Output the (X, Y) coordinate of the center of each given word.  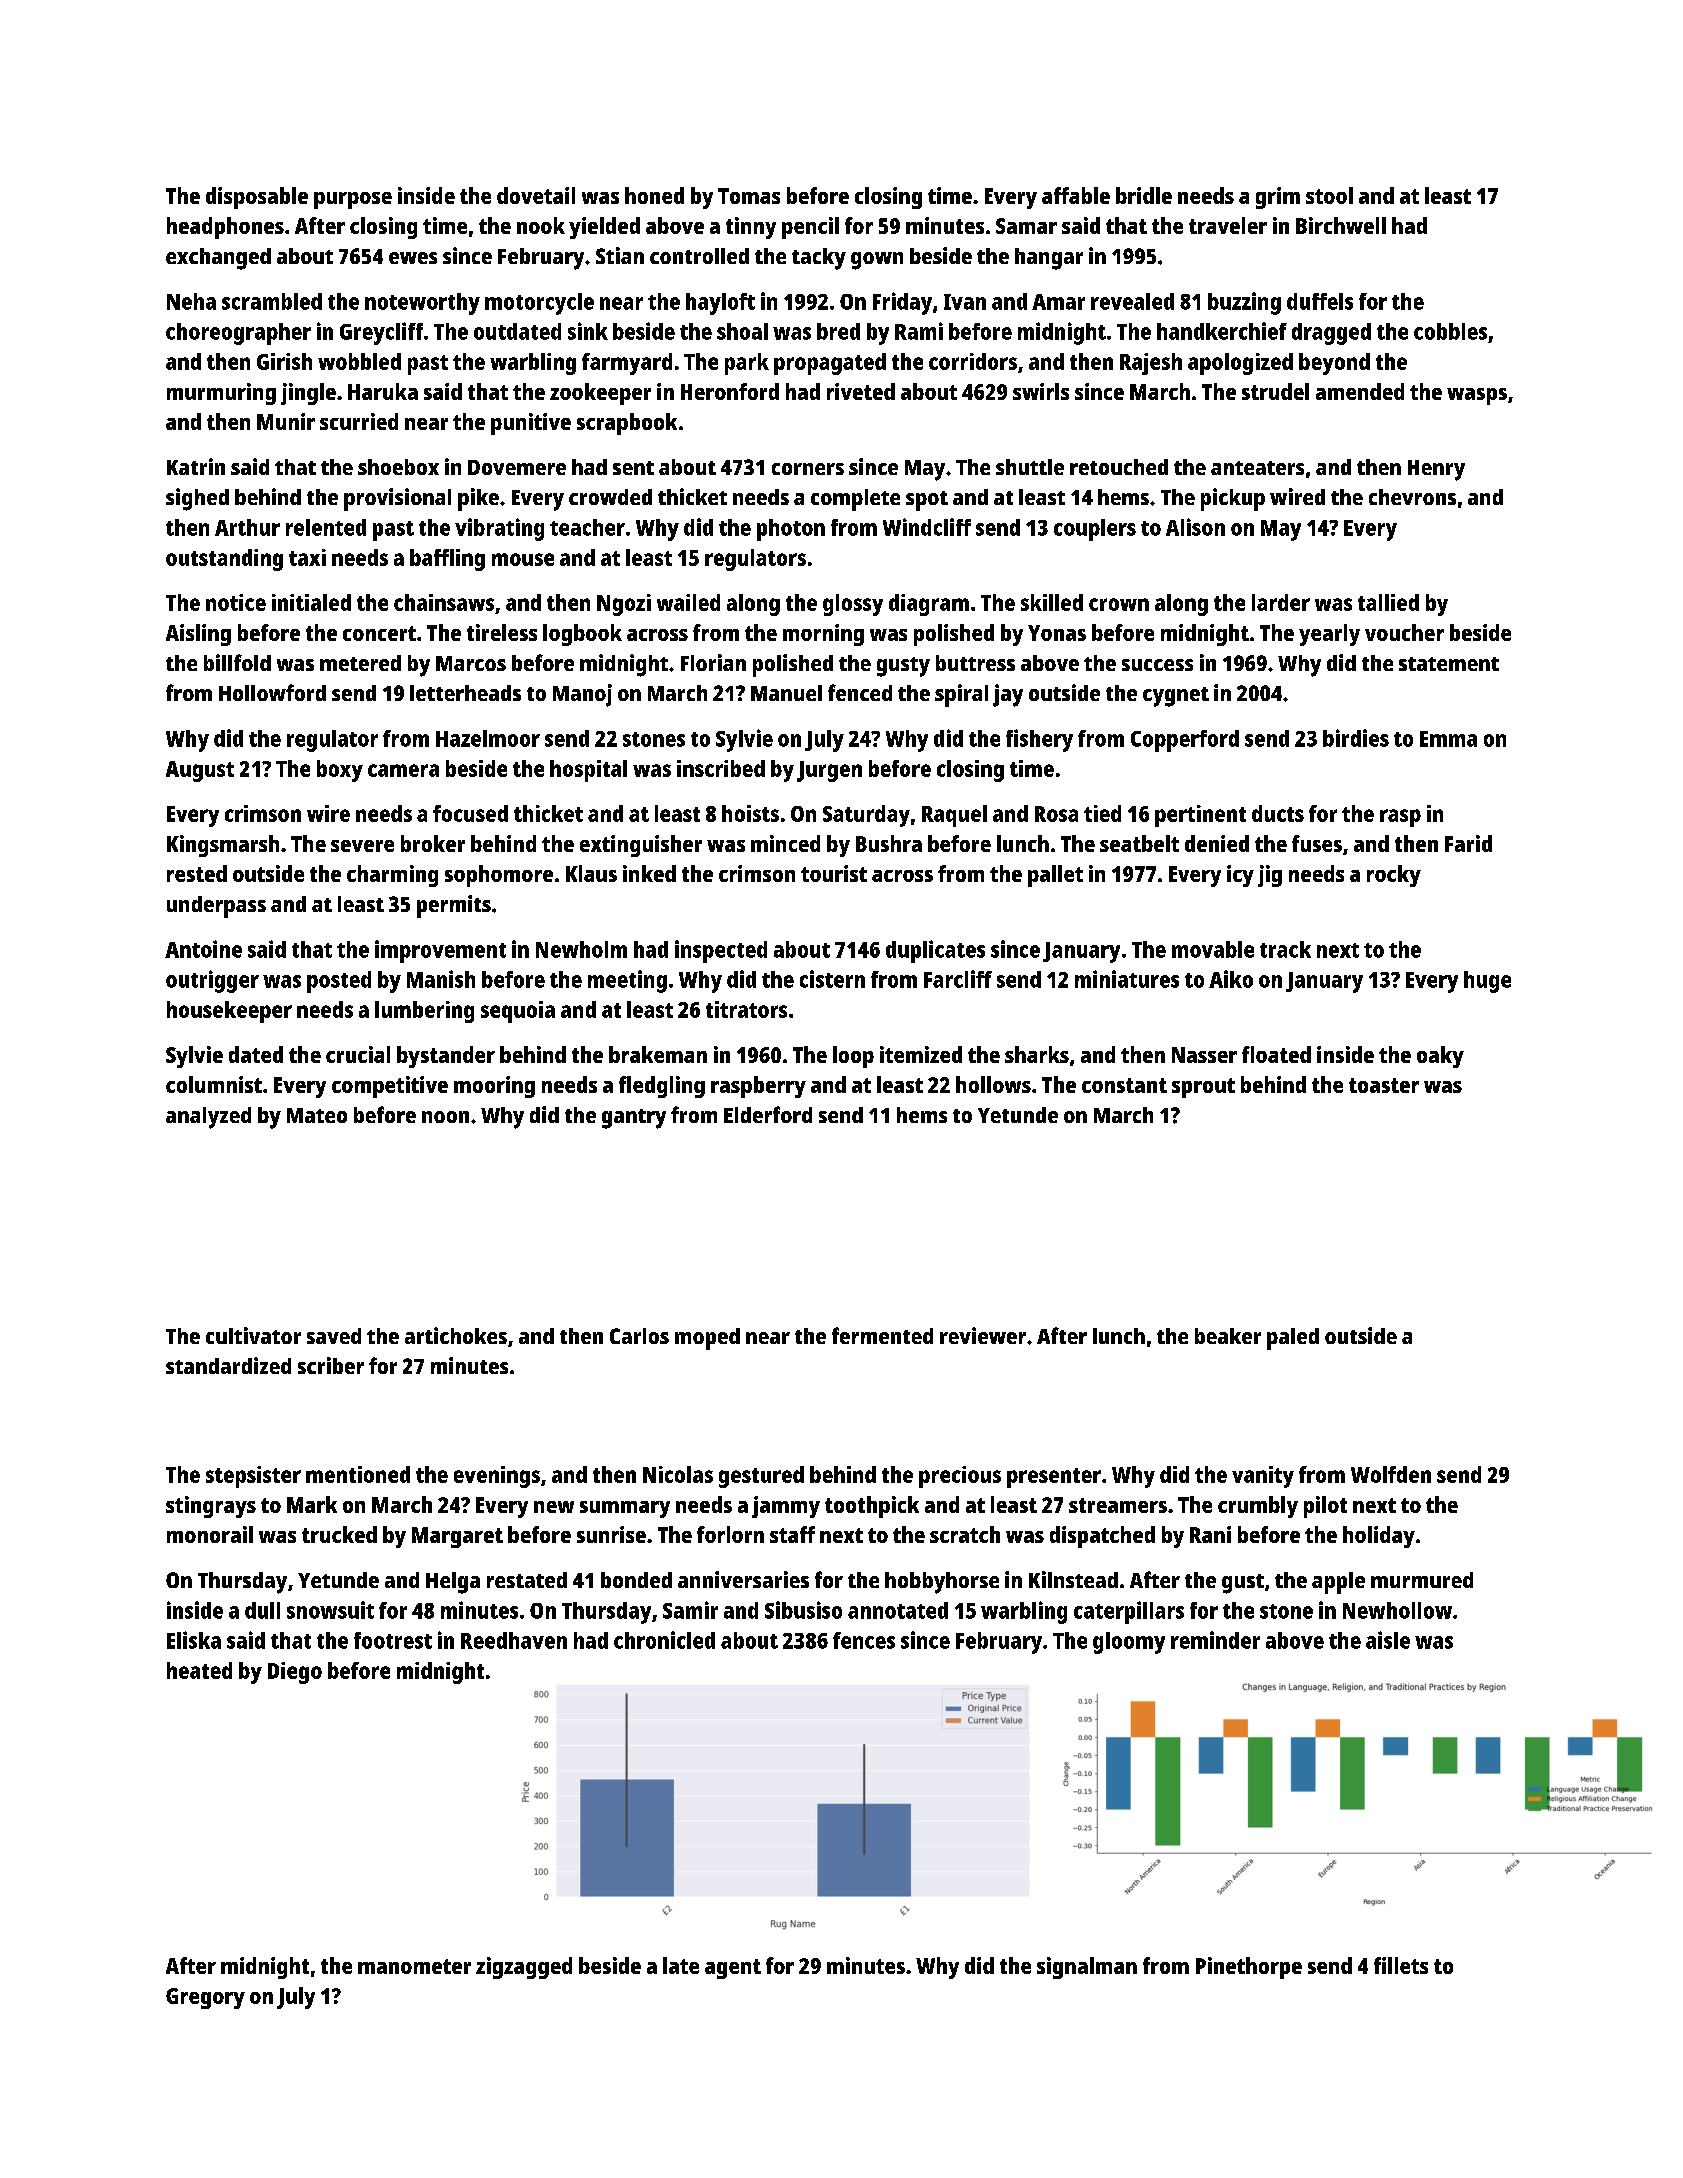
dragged (1331, 334)
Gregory (205, 1998)
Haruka (383, 391)
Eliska (194, 1640)
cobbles (1450, 331)
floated (1276, 1054)
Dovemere (517, 467)
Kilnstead (1073, 1579)
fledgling (662, 1087)
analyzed (208, 1118)
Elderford (768, 1114)
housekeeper (229, 1012)
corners (808, 469)
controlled (699, 256)
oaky (1440, 1057)
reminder (1215, 1640)
